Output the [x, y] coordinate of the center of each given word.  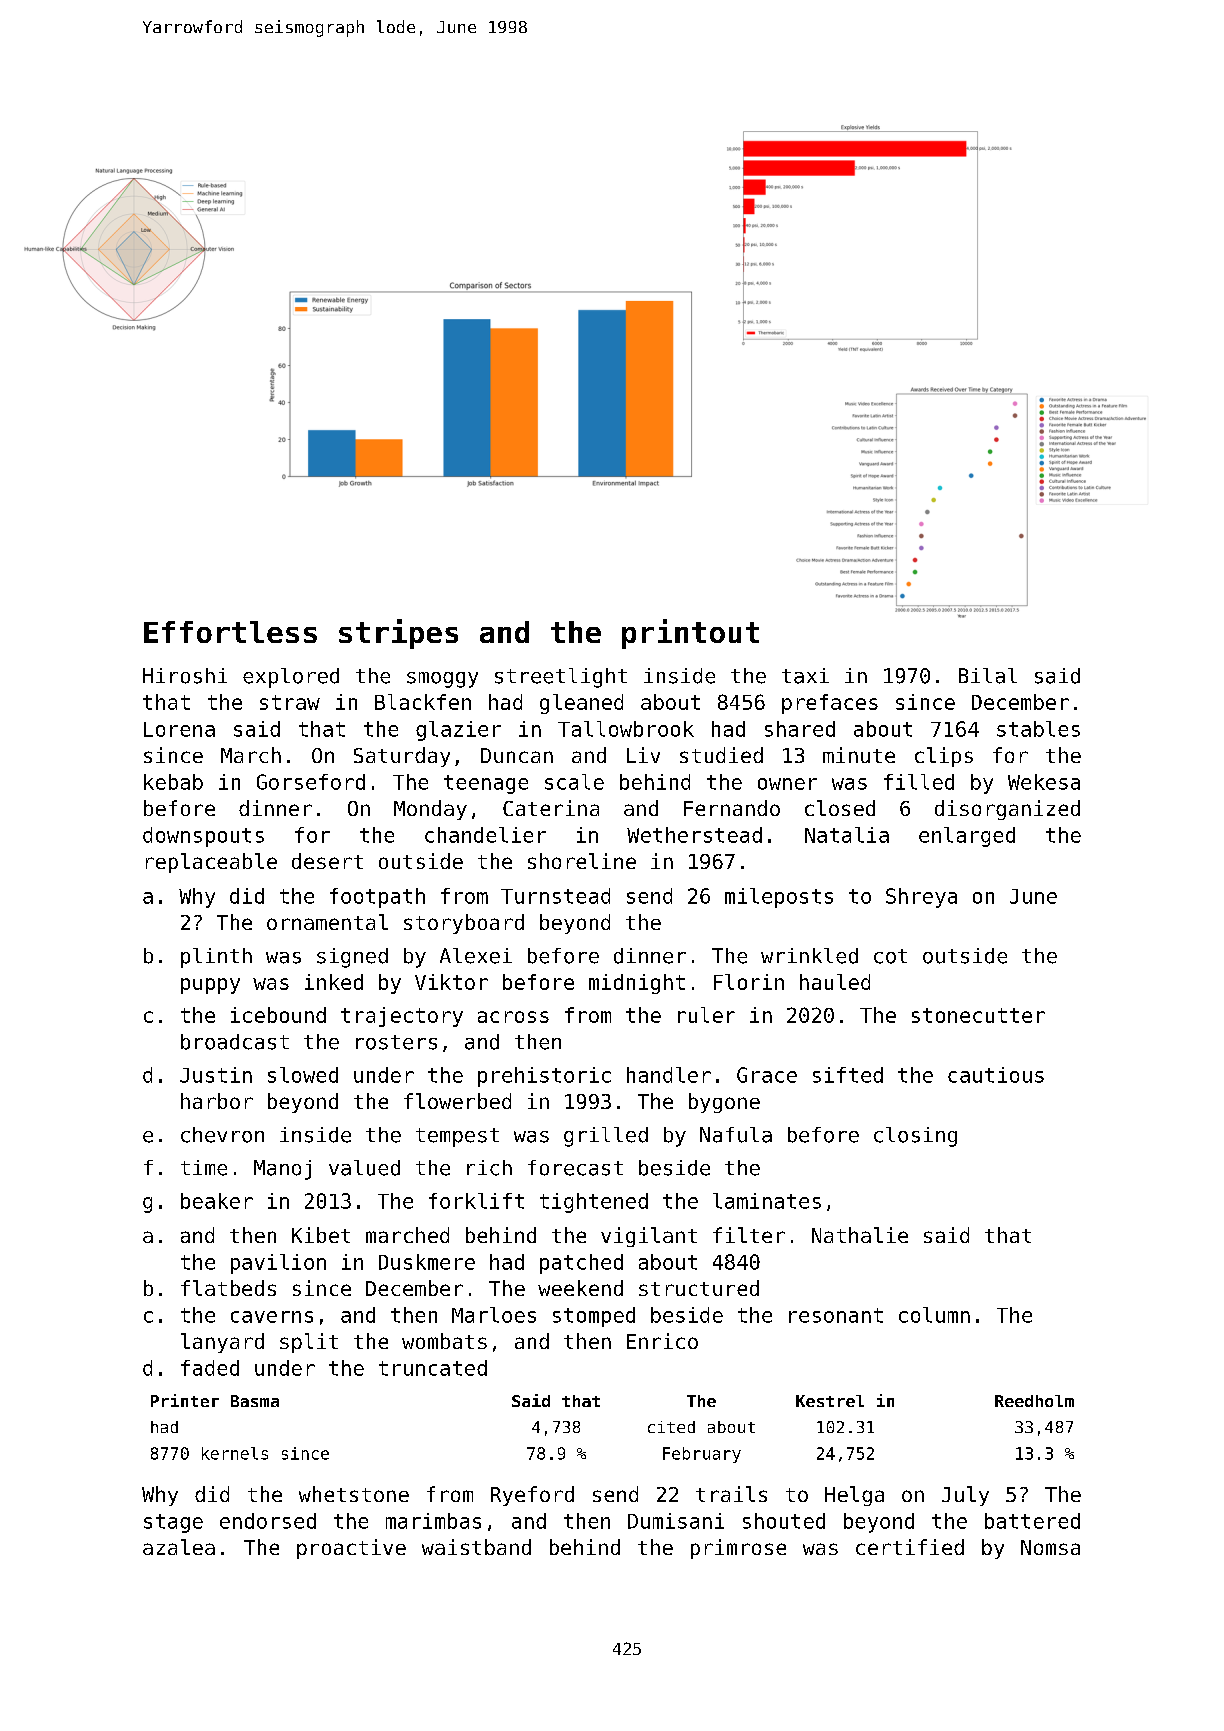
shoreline [582, 861]
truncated [433, 1368]
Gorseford [311, 782]
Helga [854, 1496]
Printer [185, 1400]
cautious [996, 1075]
